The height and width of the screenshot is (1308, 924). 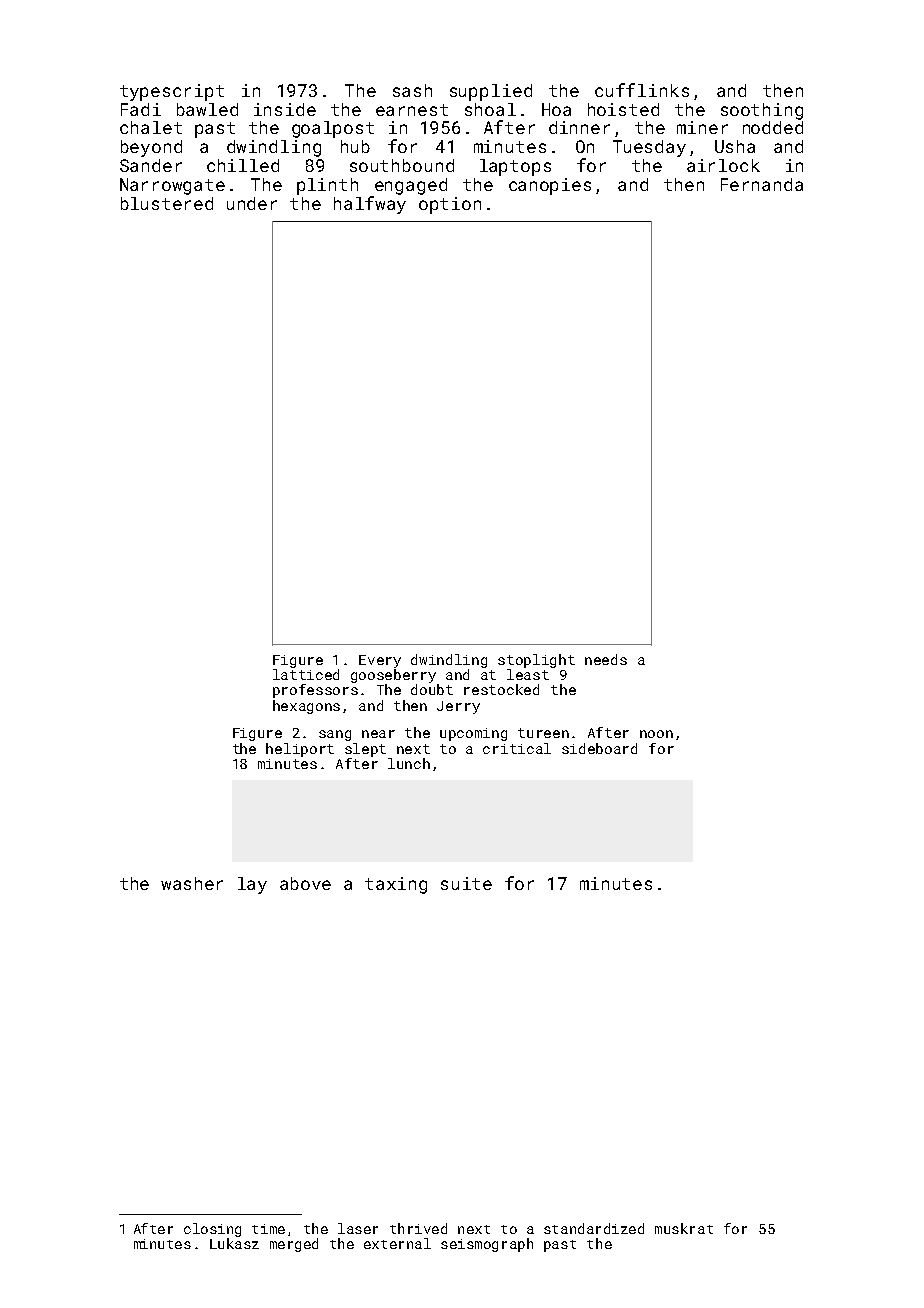 What do you see at coordinates (234, 1243) in the screenshot?
I see `Lukasz` at bounding box center [234, 1243].
